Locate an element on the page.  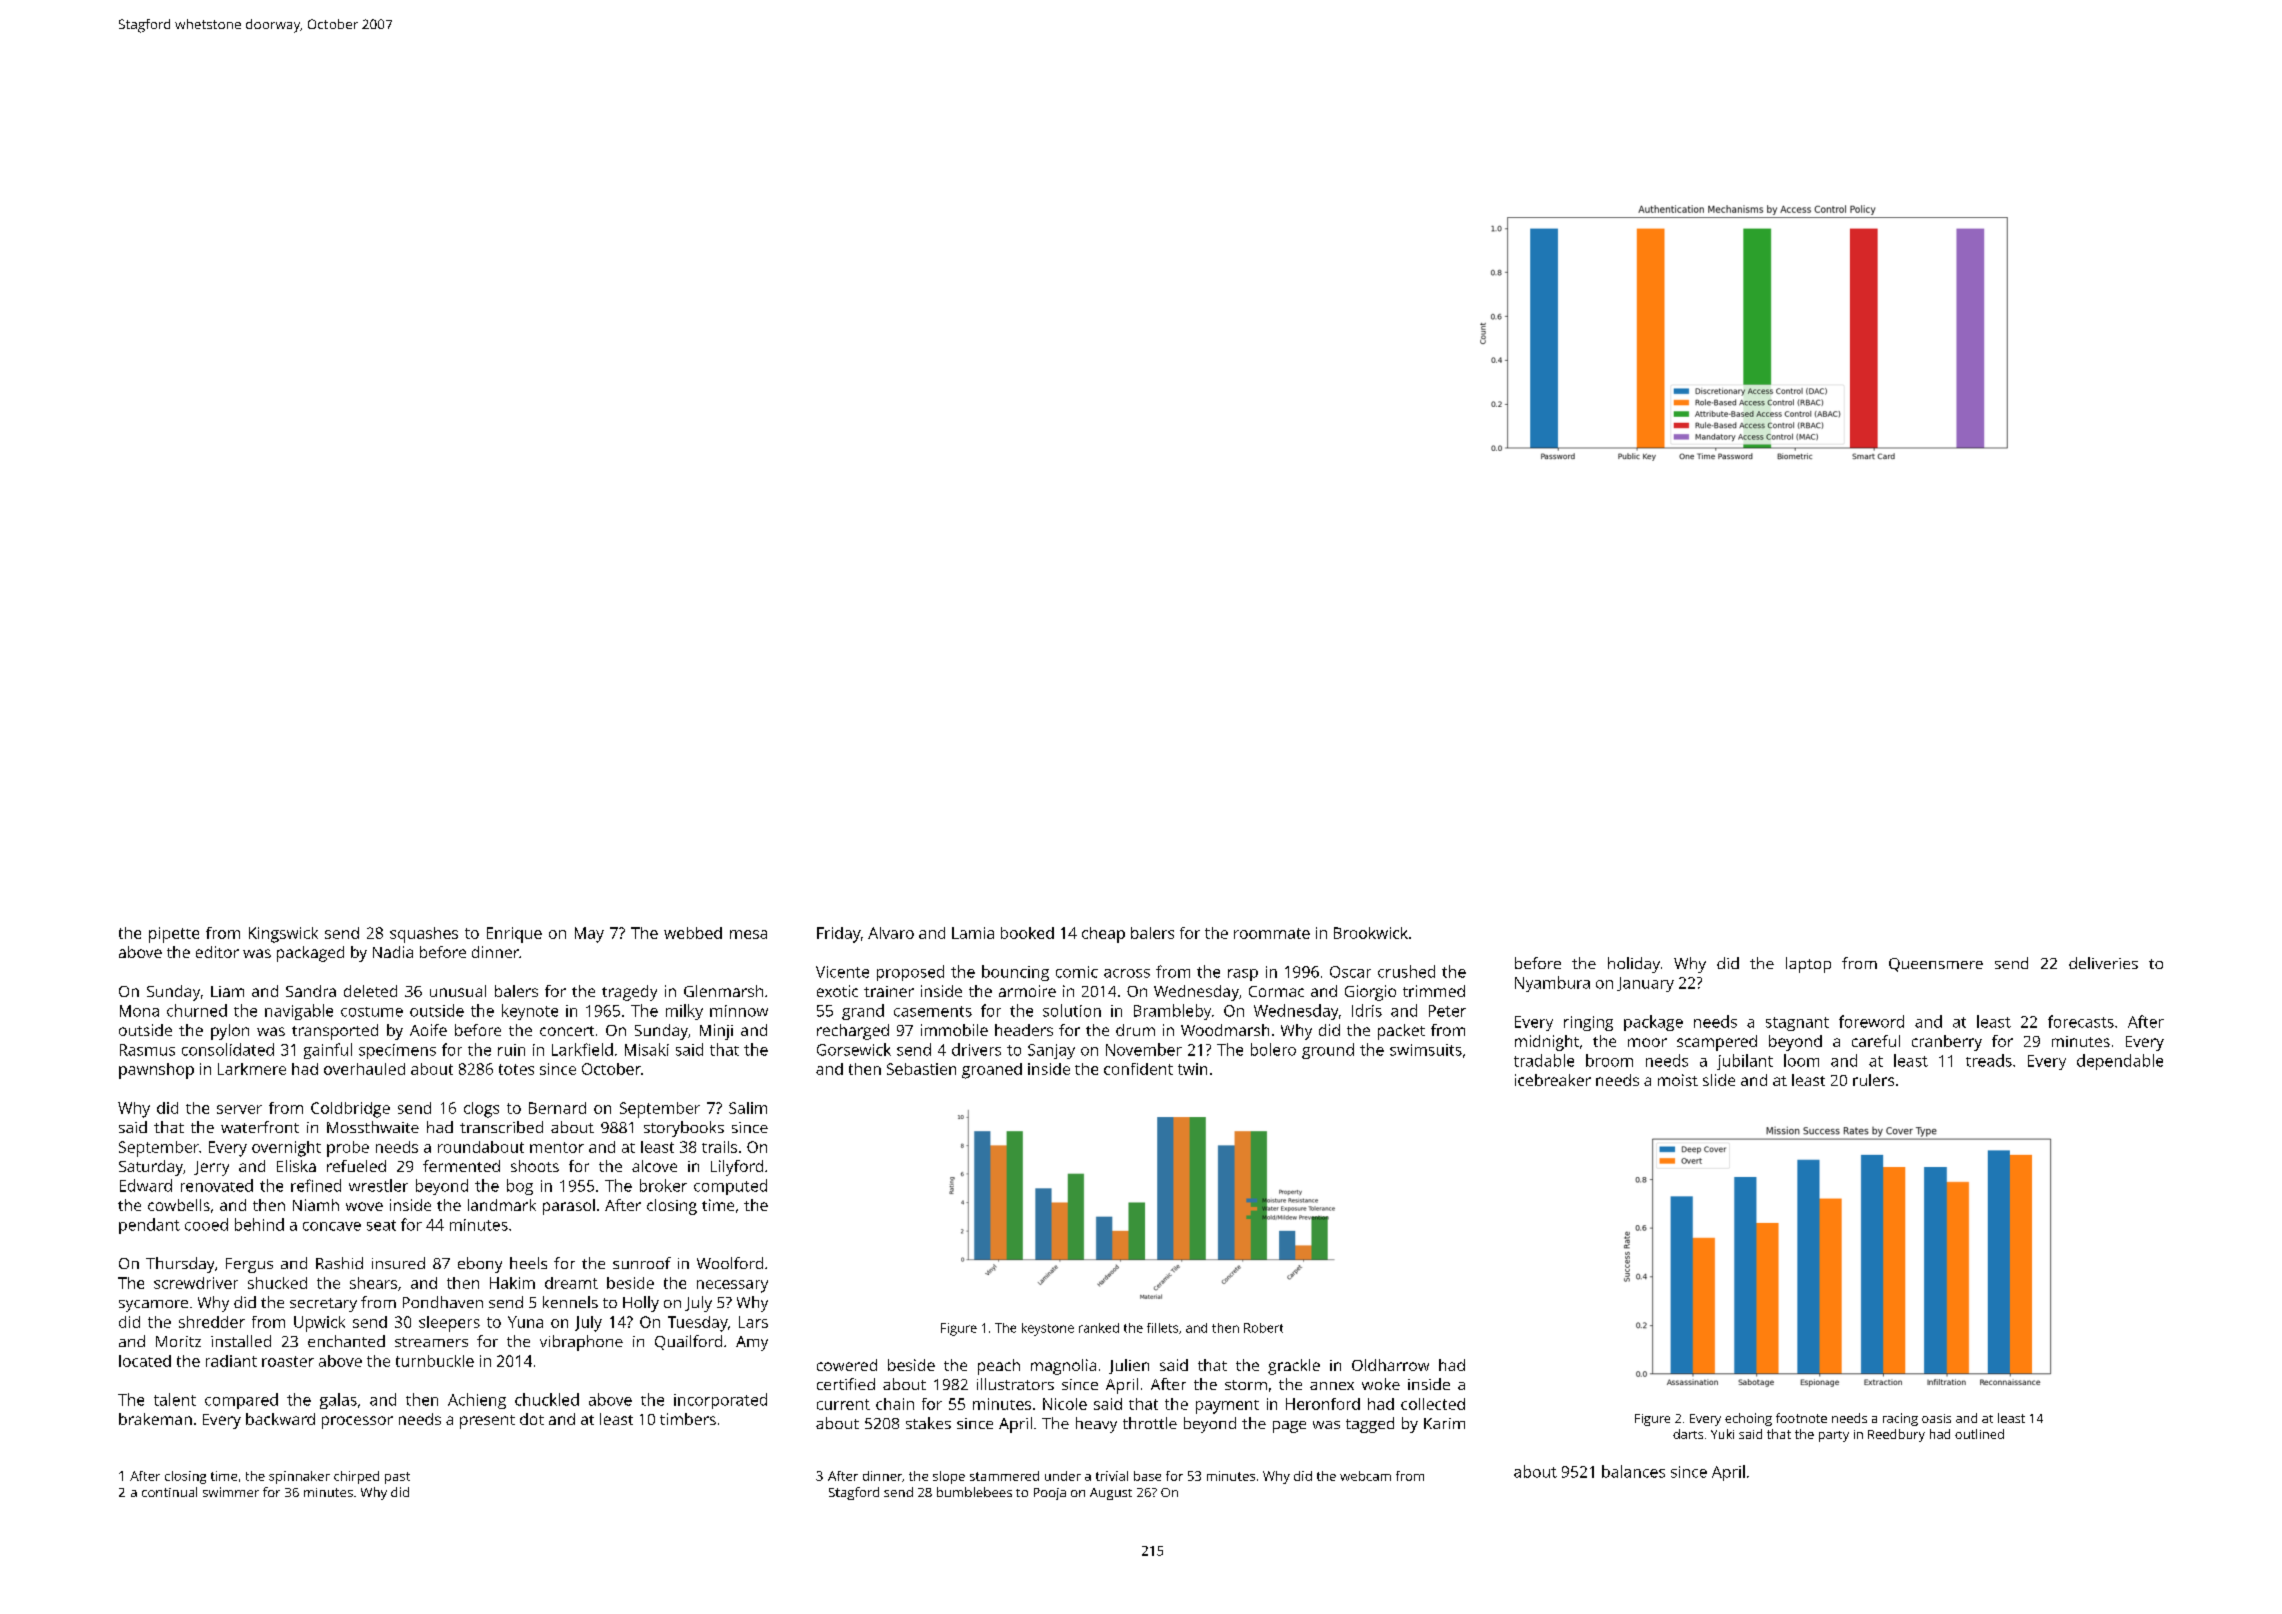
fillets is located at coordinates (1162, 1328).
